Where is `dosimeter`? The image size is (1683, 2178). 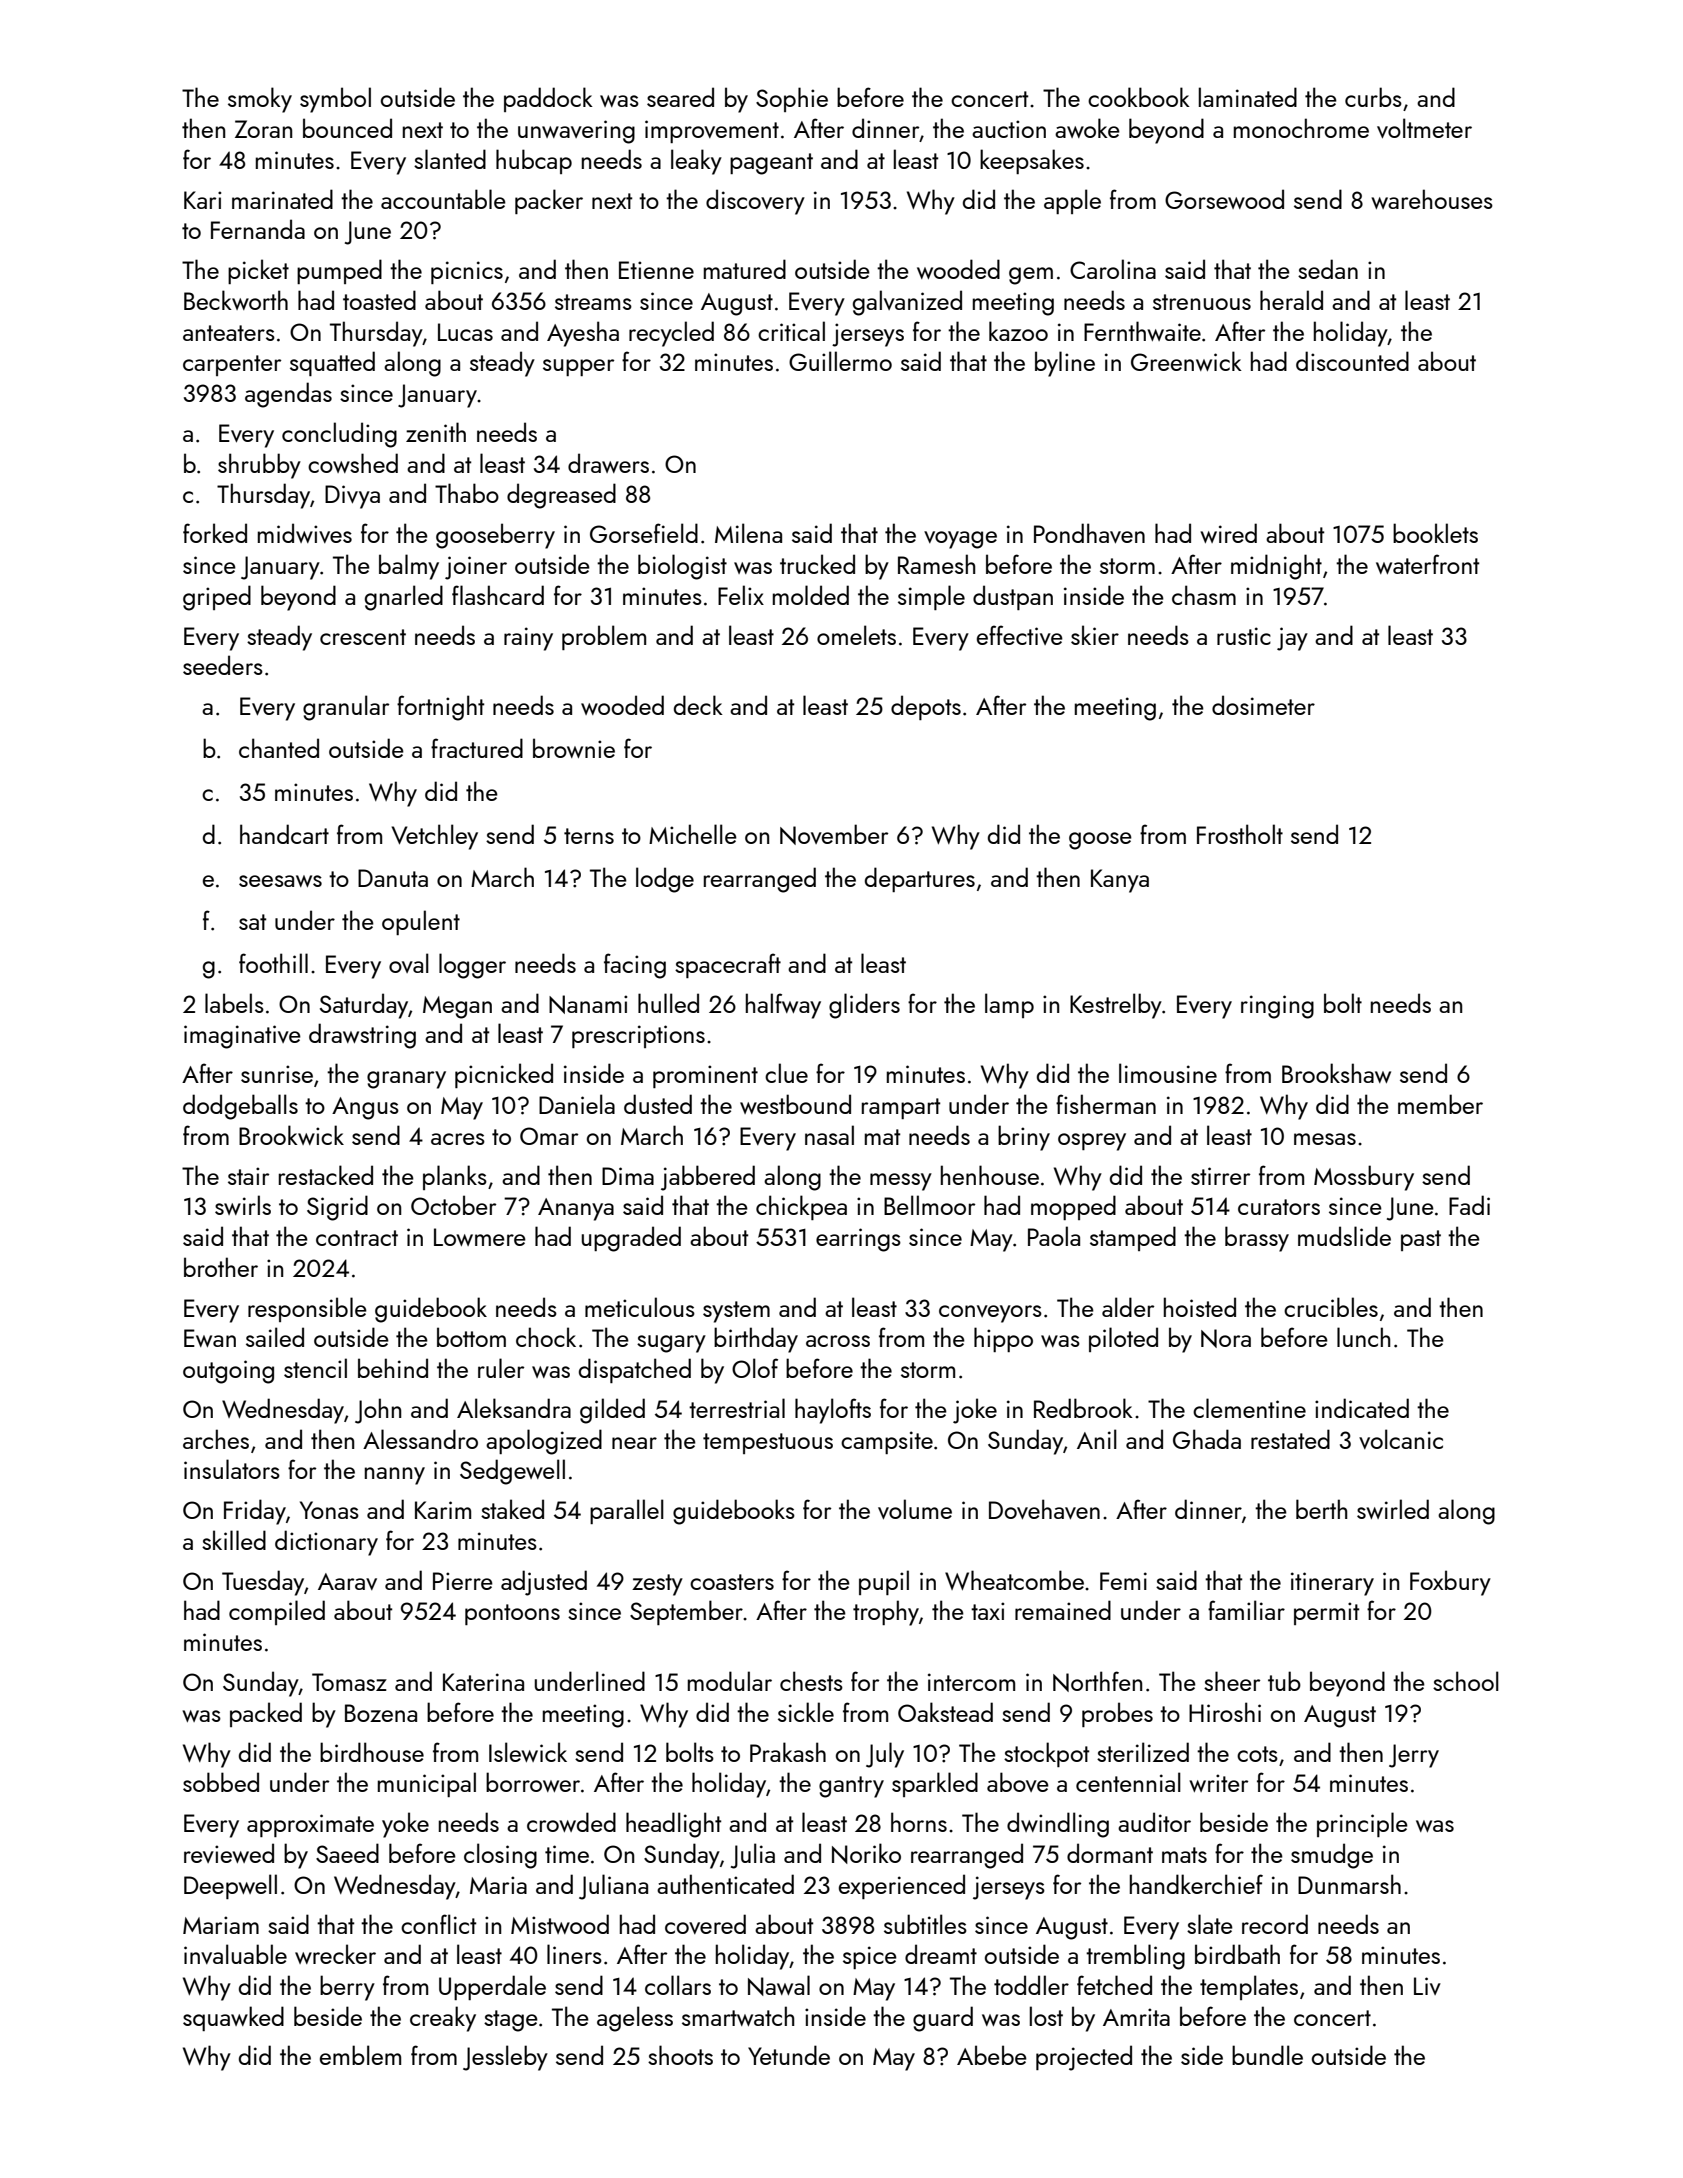
dosimeter is located at coordinates (1263, 705).
